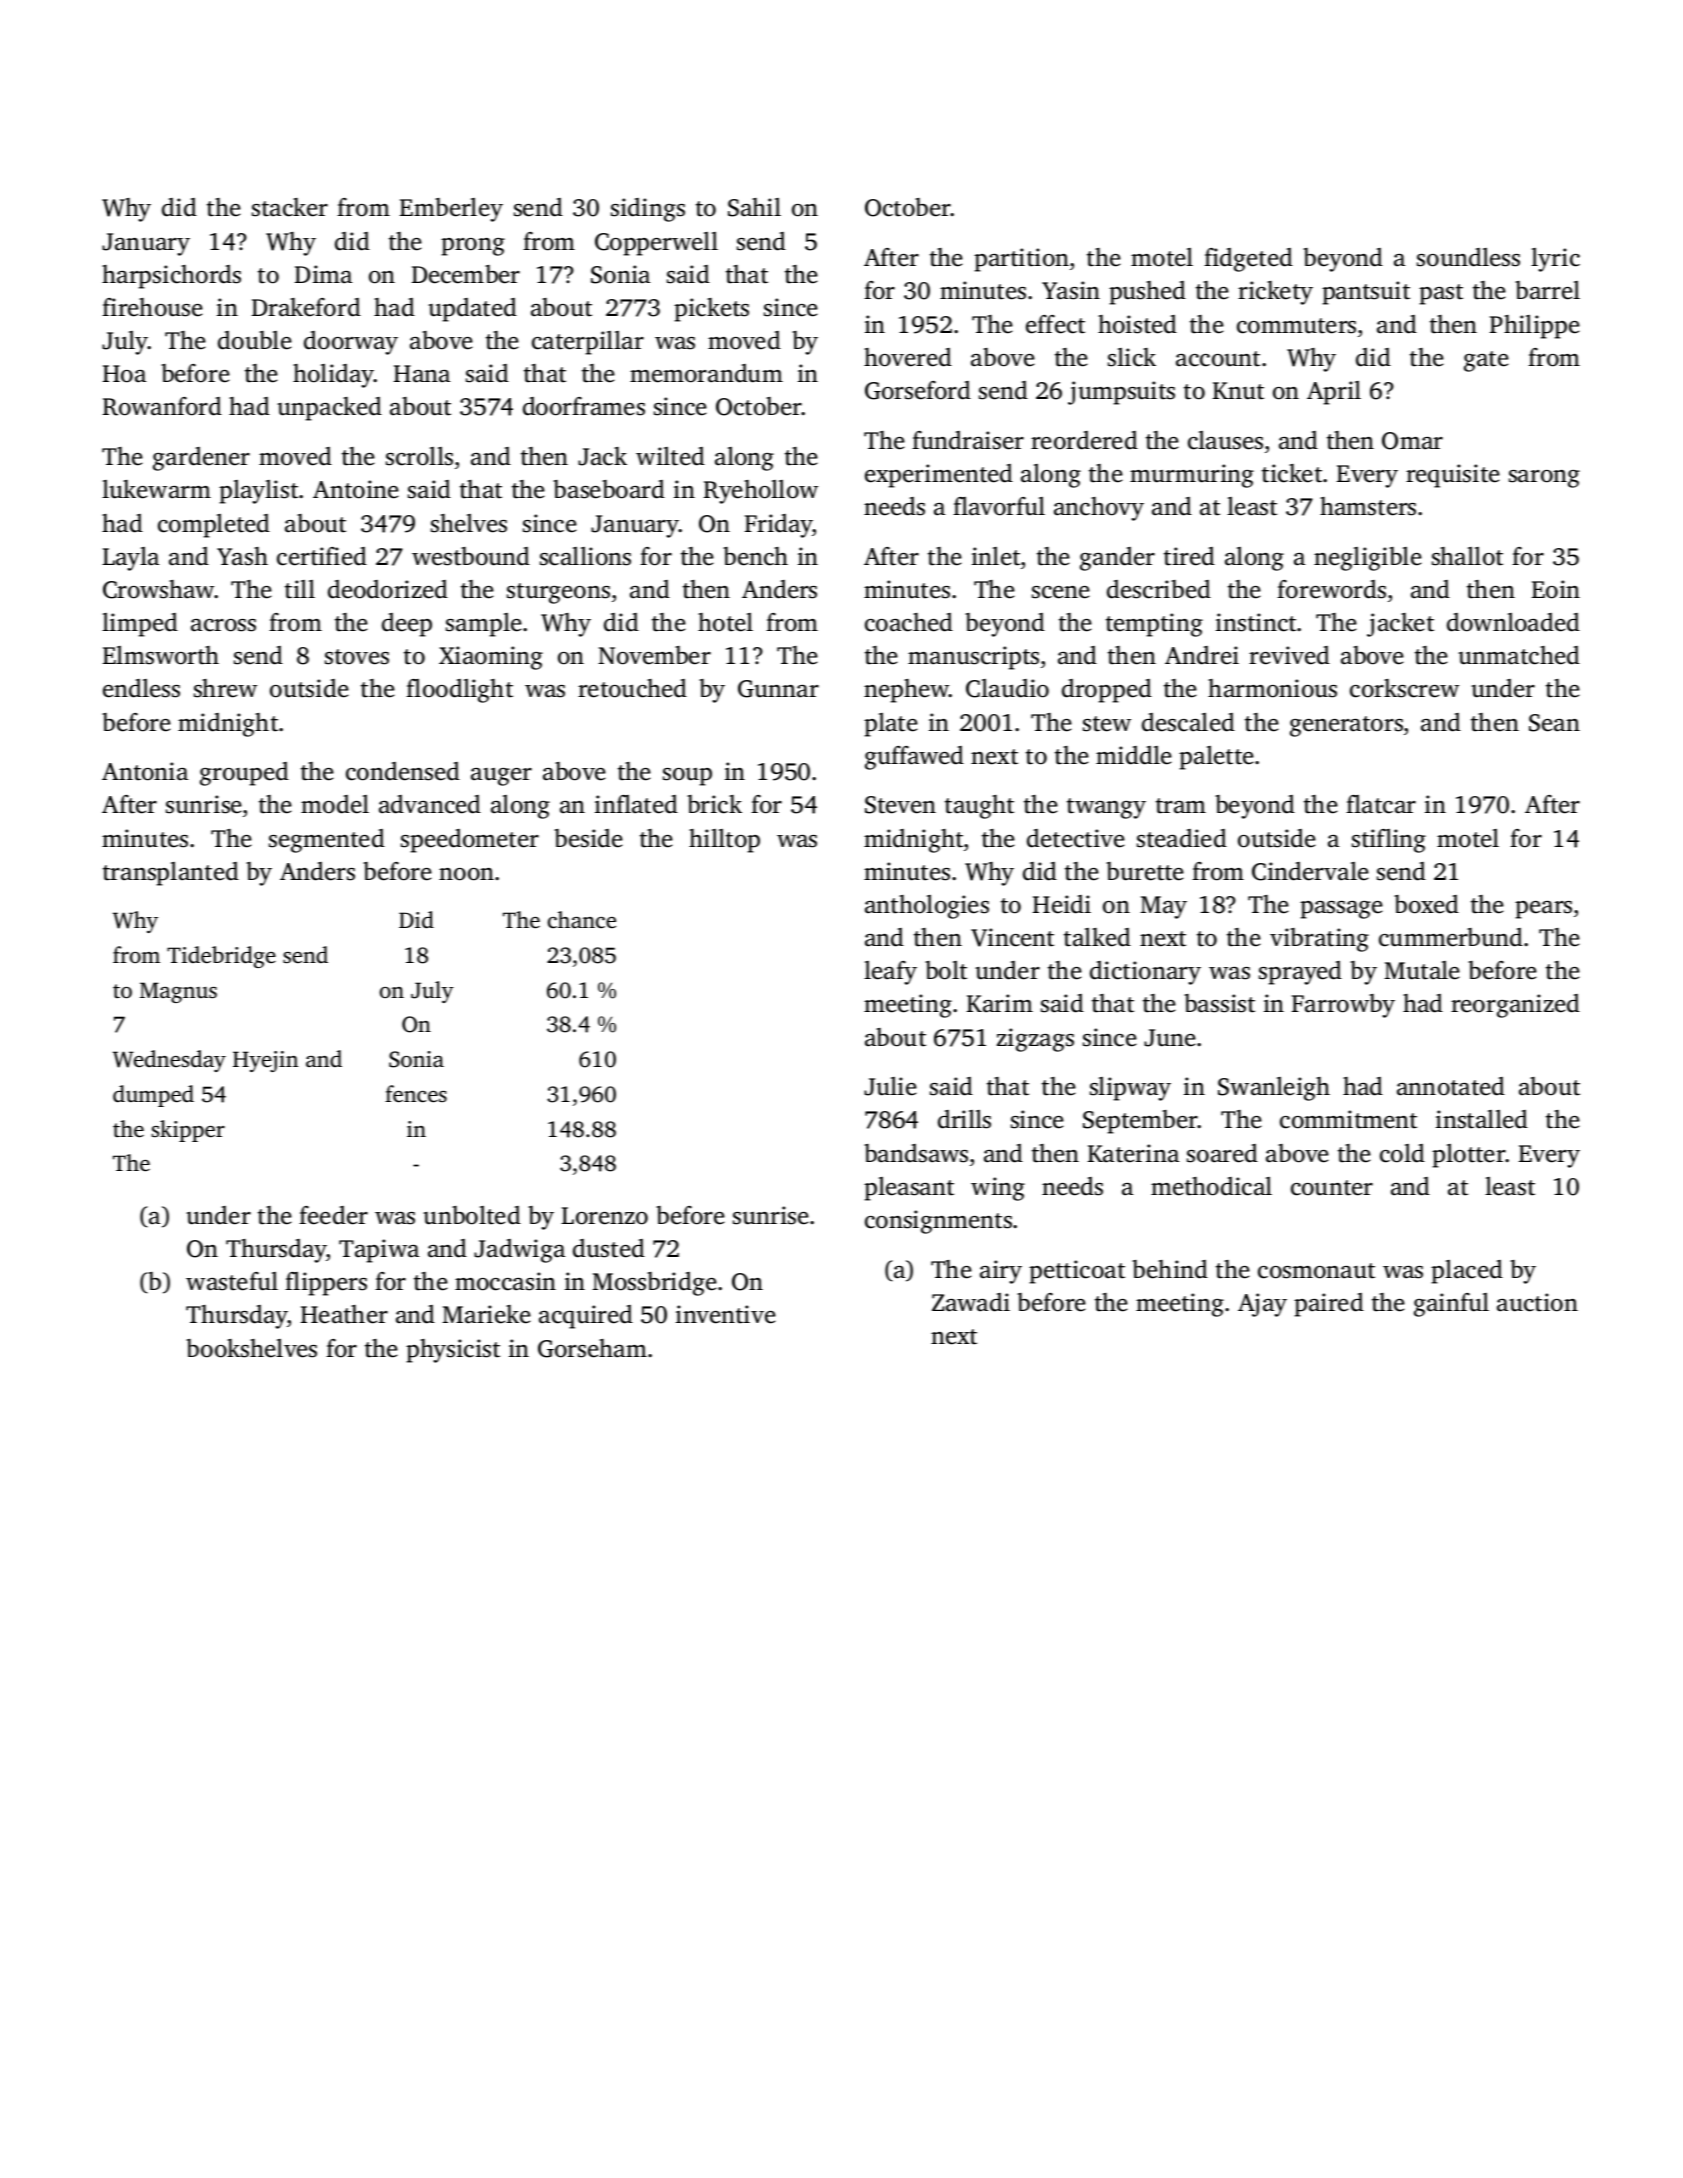  What do you see at coordinates (1555, 260) in the image?
I see `lyric` at bounding box center [1555, 260].
